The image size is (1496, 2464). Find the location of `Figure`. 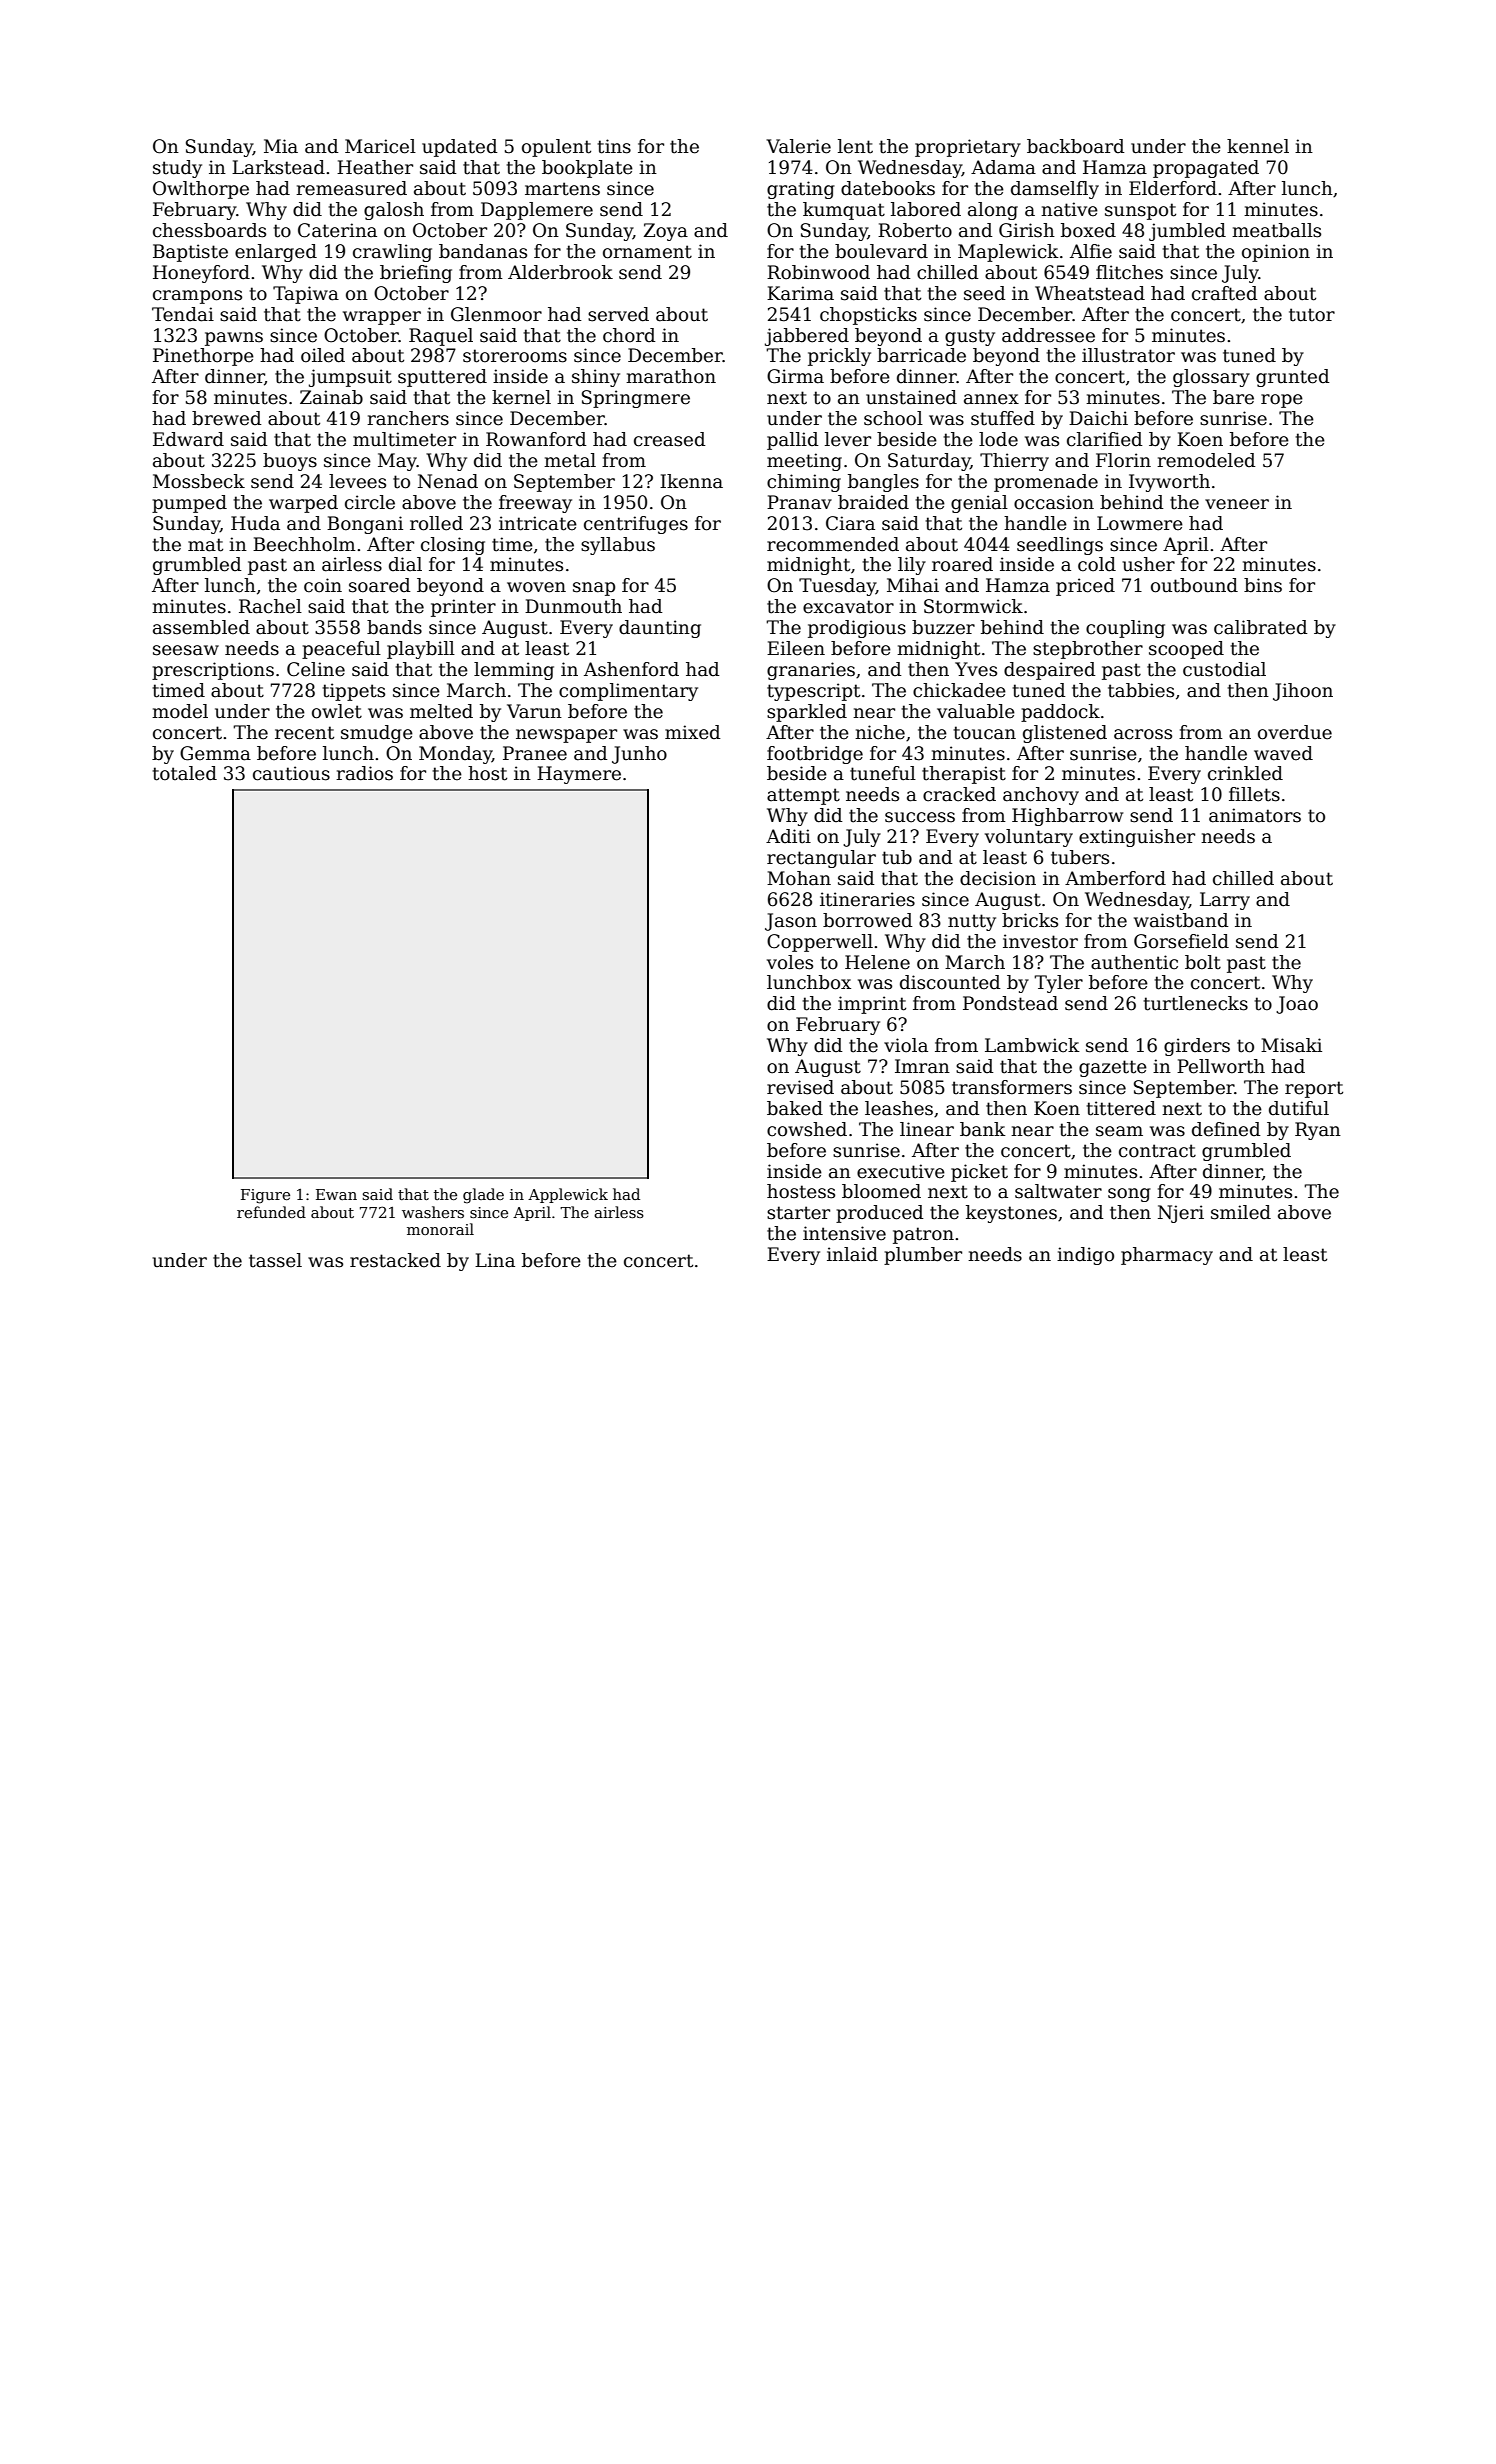

Figure is located at coordinates (265, 1196).
